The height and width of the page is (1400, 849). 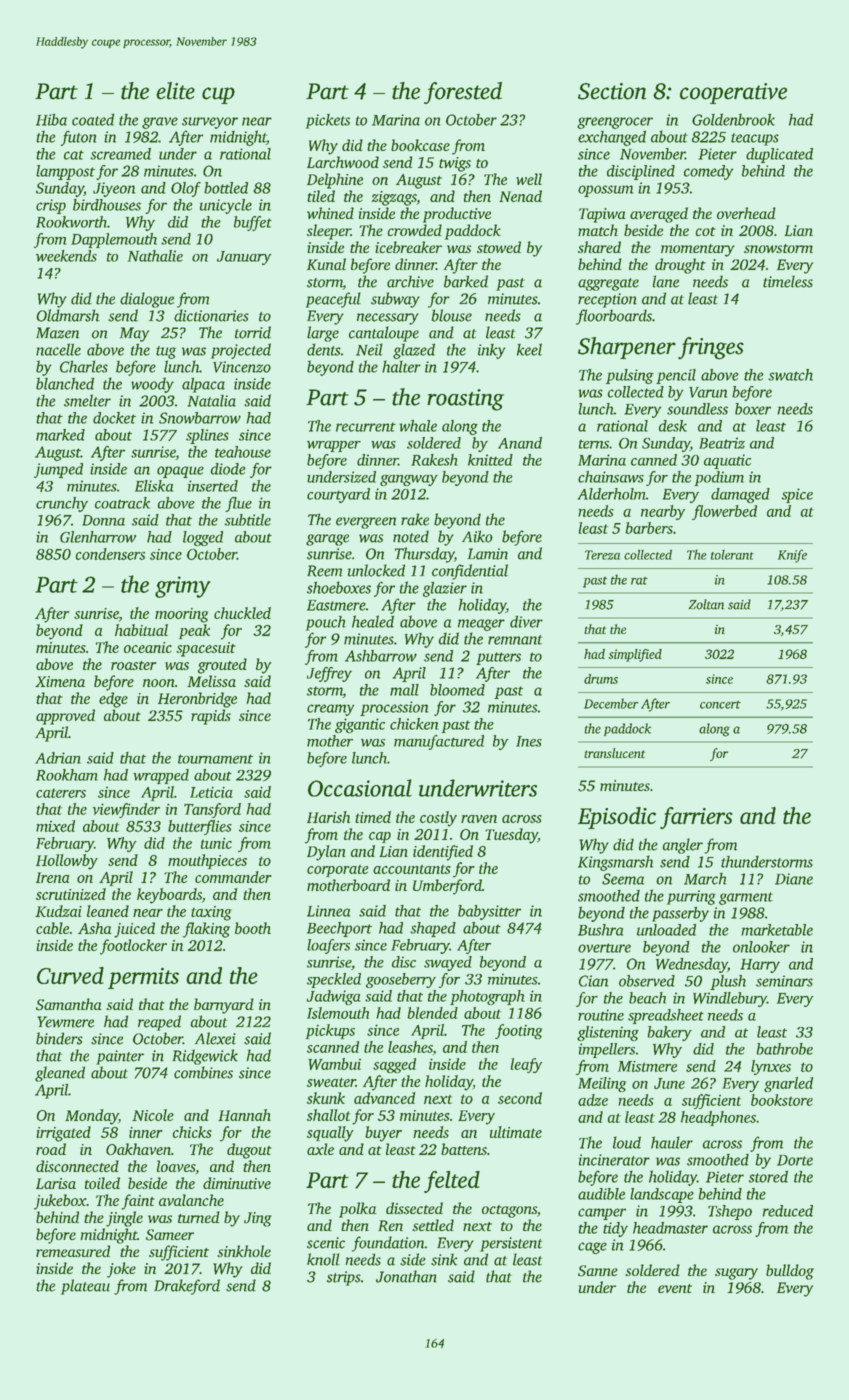 I want to click on shared, so click(x=599, y=247).
